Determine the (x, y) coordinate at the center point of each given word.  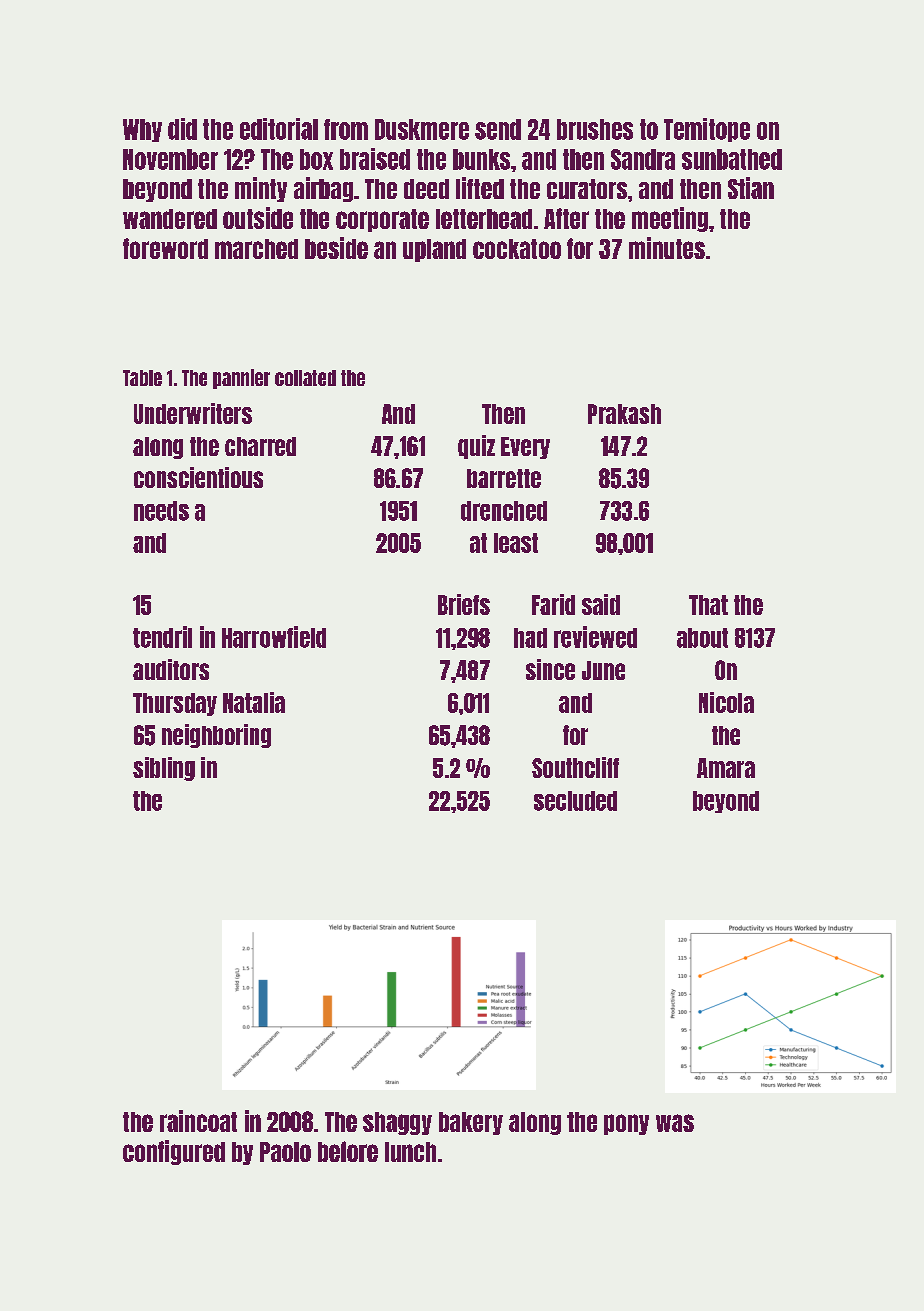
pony (626, 1124)
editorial (279, 129)
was (675, 1123)
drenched (504, 511)
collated (305, 378)
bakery (471, 1123)
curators (587, 189)
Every (525, 448)
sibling (164, 769)
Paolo (285, 1152)
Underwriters (193, 413)
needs (161, 511)
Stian (751, 188)
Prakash (624, 414)
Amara (726, 768)
